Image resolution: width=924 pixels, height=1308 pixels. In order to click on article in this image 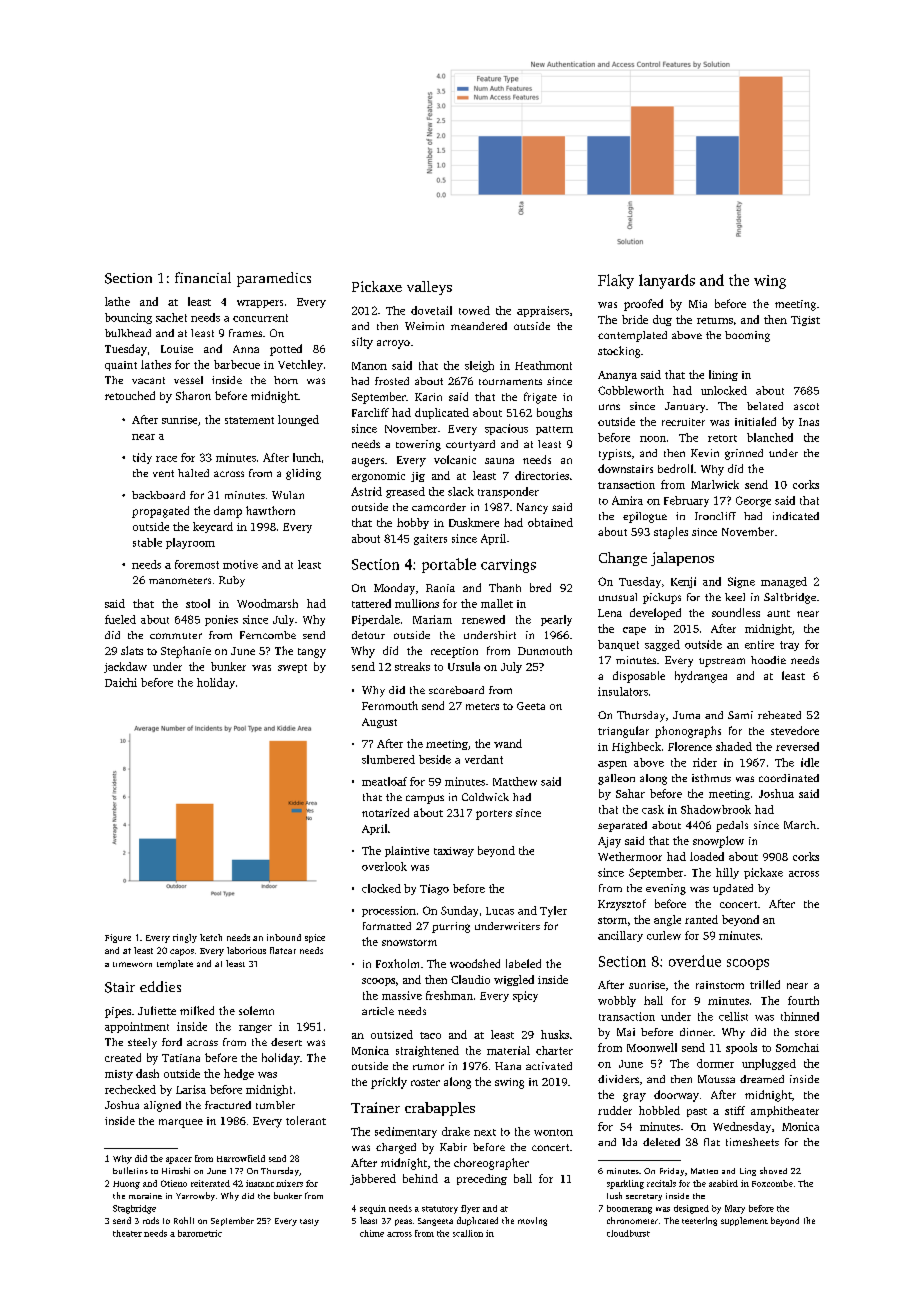, I will do `click(378, 1011)`.
